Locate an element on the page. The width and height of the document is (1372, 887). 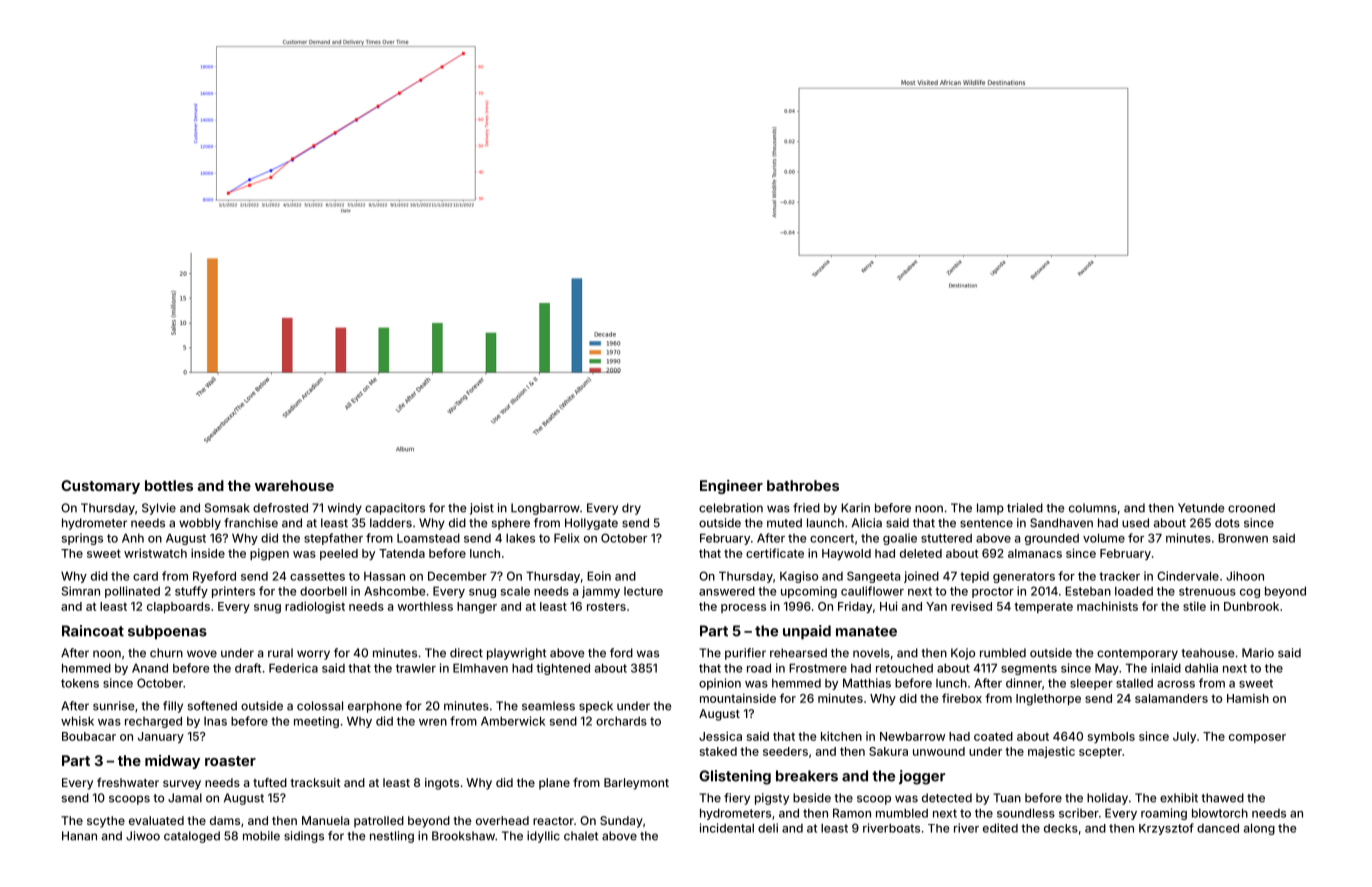
kitchen is located at coordinates (841, 736).
